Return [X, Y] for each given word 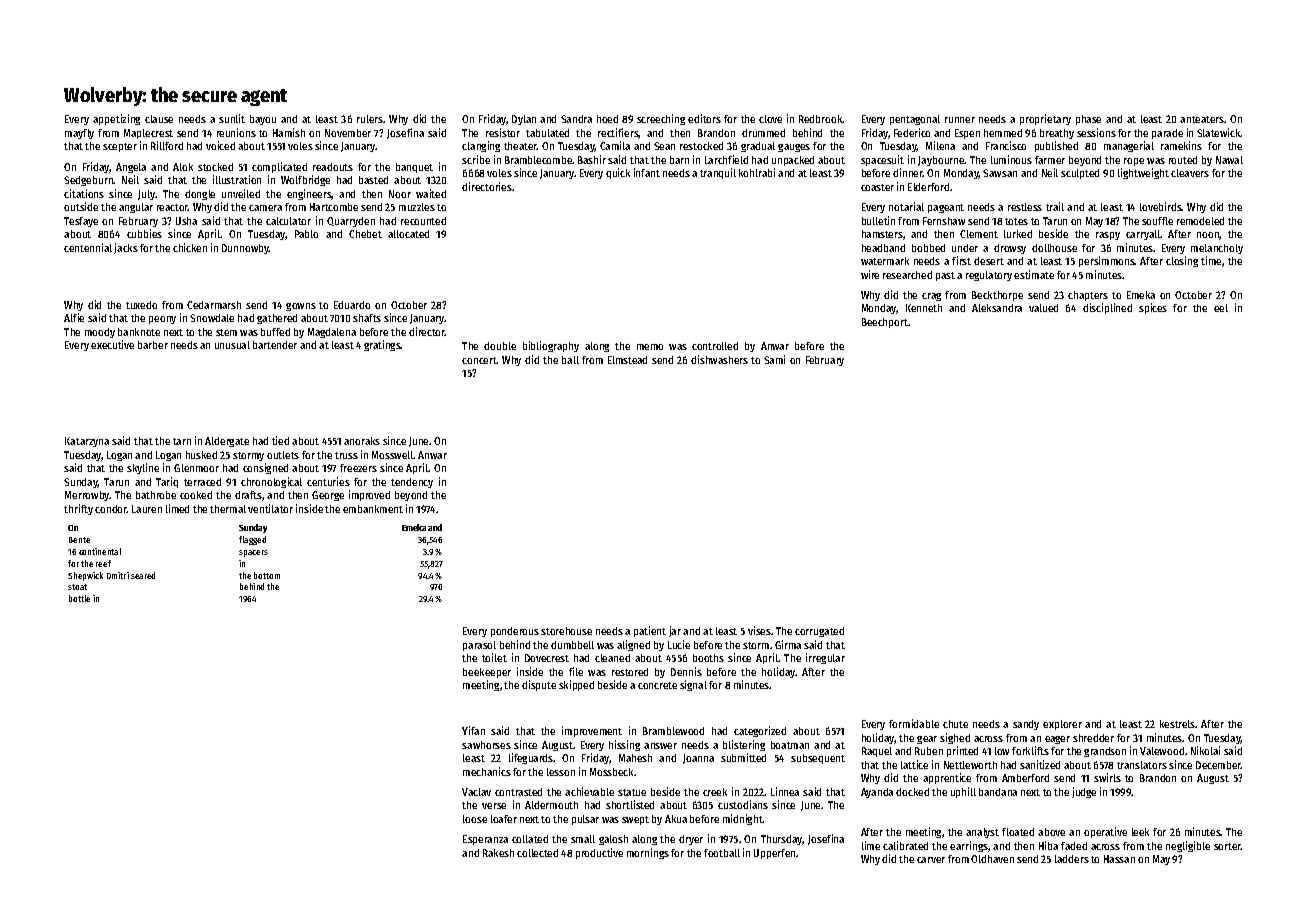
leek [1140, 832]
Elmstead [627, 360]
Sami [774, 359]
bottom [267, 575]
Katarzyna [87, 442]
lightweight [1143, 173]
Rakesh [498, 853]
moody [100, 333]
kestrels [1178, 724]
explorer [1062, 725]
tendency [412, 483]
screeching [661, 119]
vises [759, 630]
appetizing [116, 119]
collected [537, 853]
